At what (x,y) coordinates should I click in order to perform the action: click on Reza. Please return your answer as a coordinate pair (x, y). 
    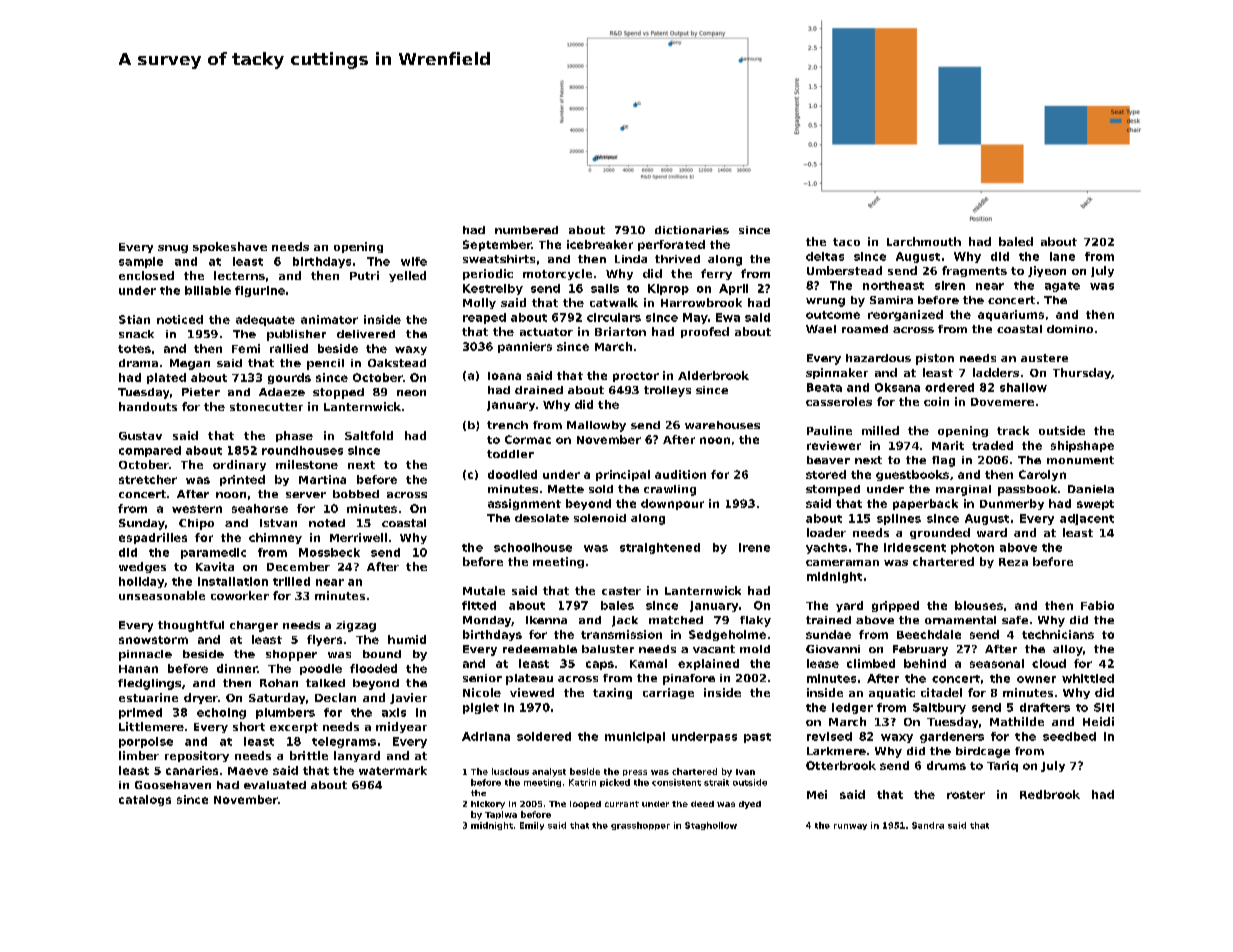
    Looking at the image, I should click on (1013, 562).
